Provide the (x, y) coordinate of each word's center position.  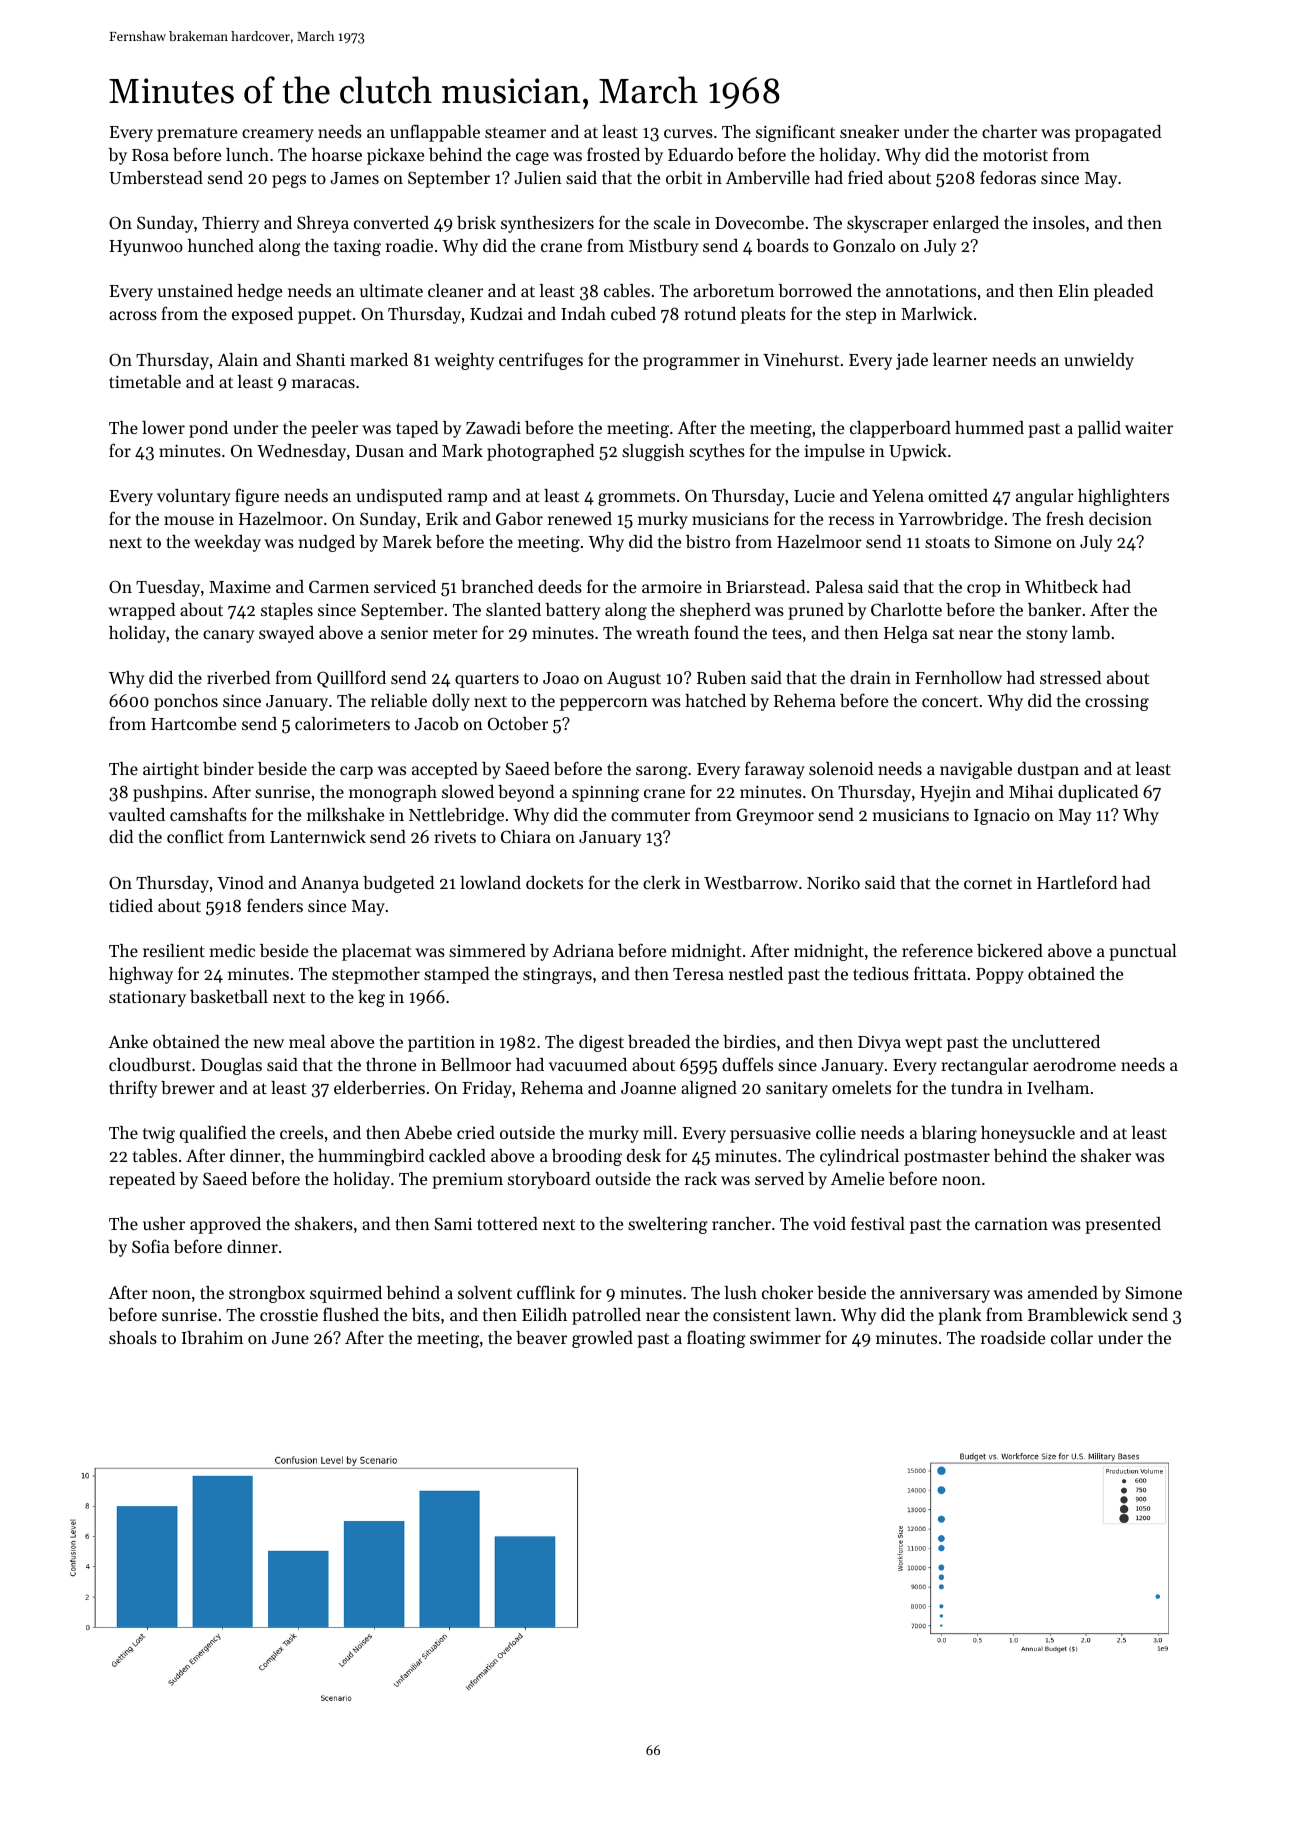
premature (197, 134)
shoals (133, 1337)
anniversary (945, 1295)
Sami (453, 1223)
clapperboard (900, 429)
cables (627, 290)
